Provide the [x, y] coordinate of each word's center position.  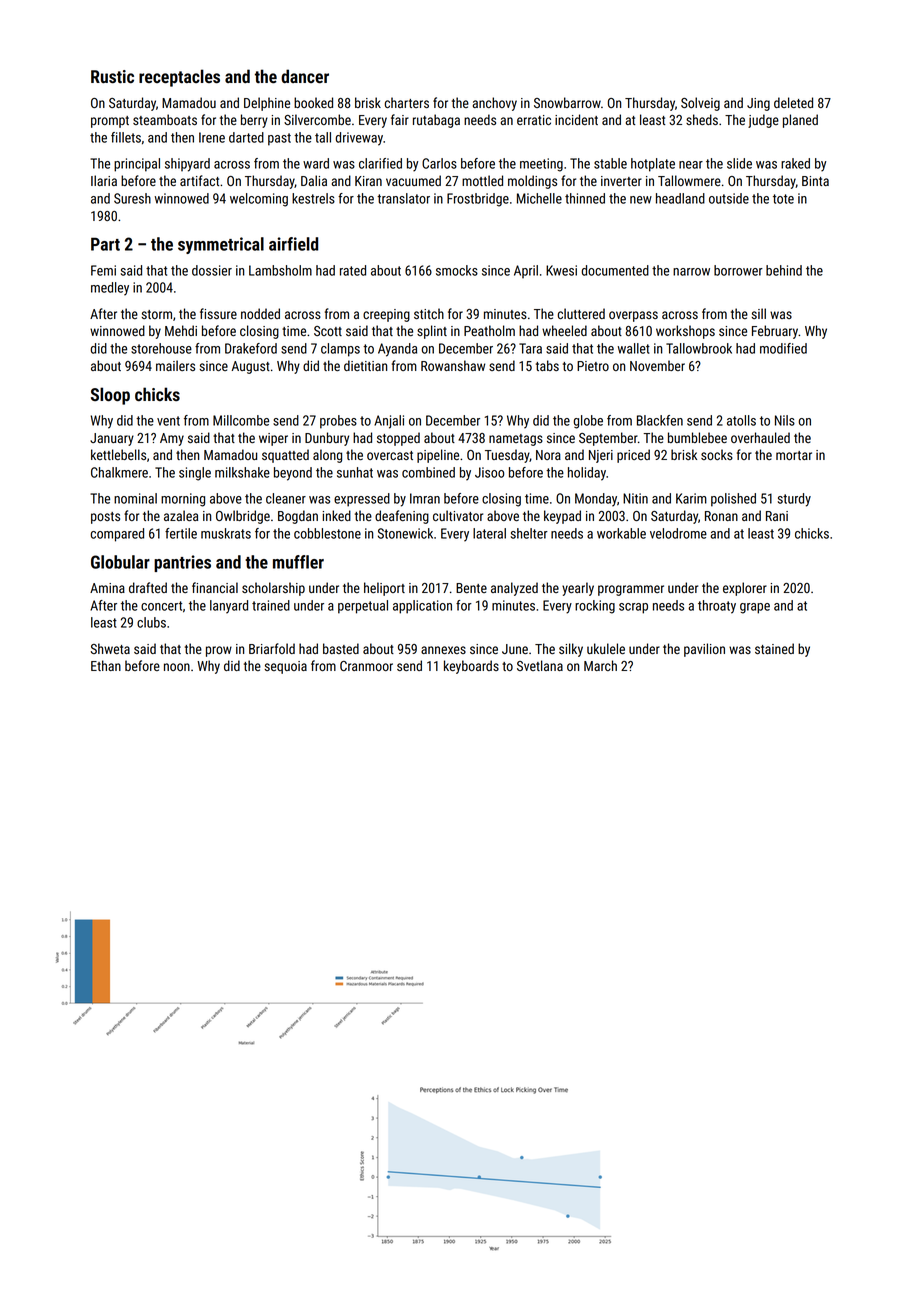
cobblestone [327, 533]
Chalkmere [119, 472]
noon [177, 667]
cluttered [581, 313]
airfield [293, 244]
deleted [793, 102]
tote [783, 199]
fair [400, 119]
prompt [110, 122]
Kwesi [561, 270]
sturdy [794, 500]
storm [156, 314]
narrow [691, 272]
